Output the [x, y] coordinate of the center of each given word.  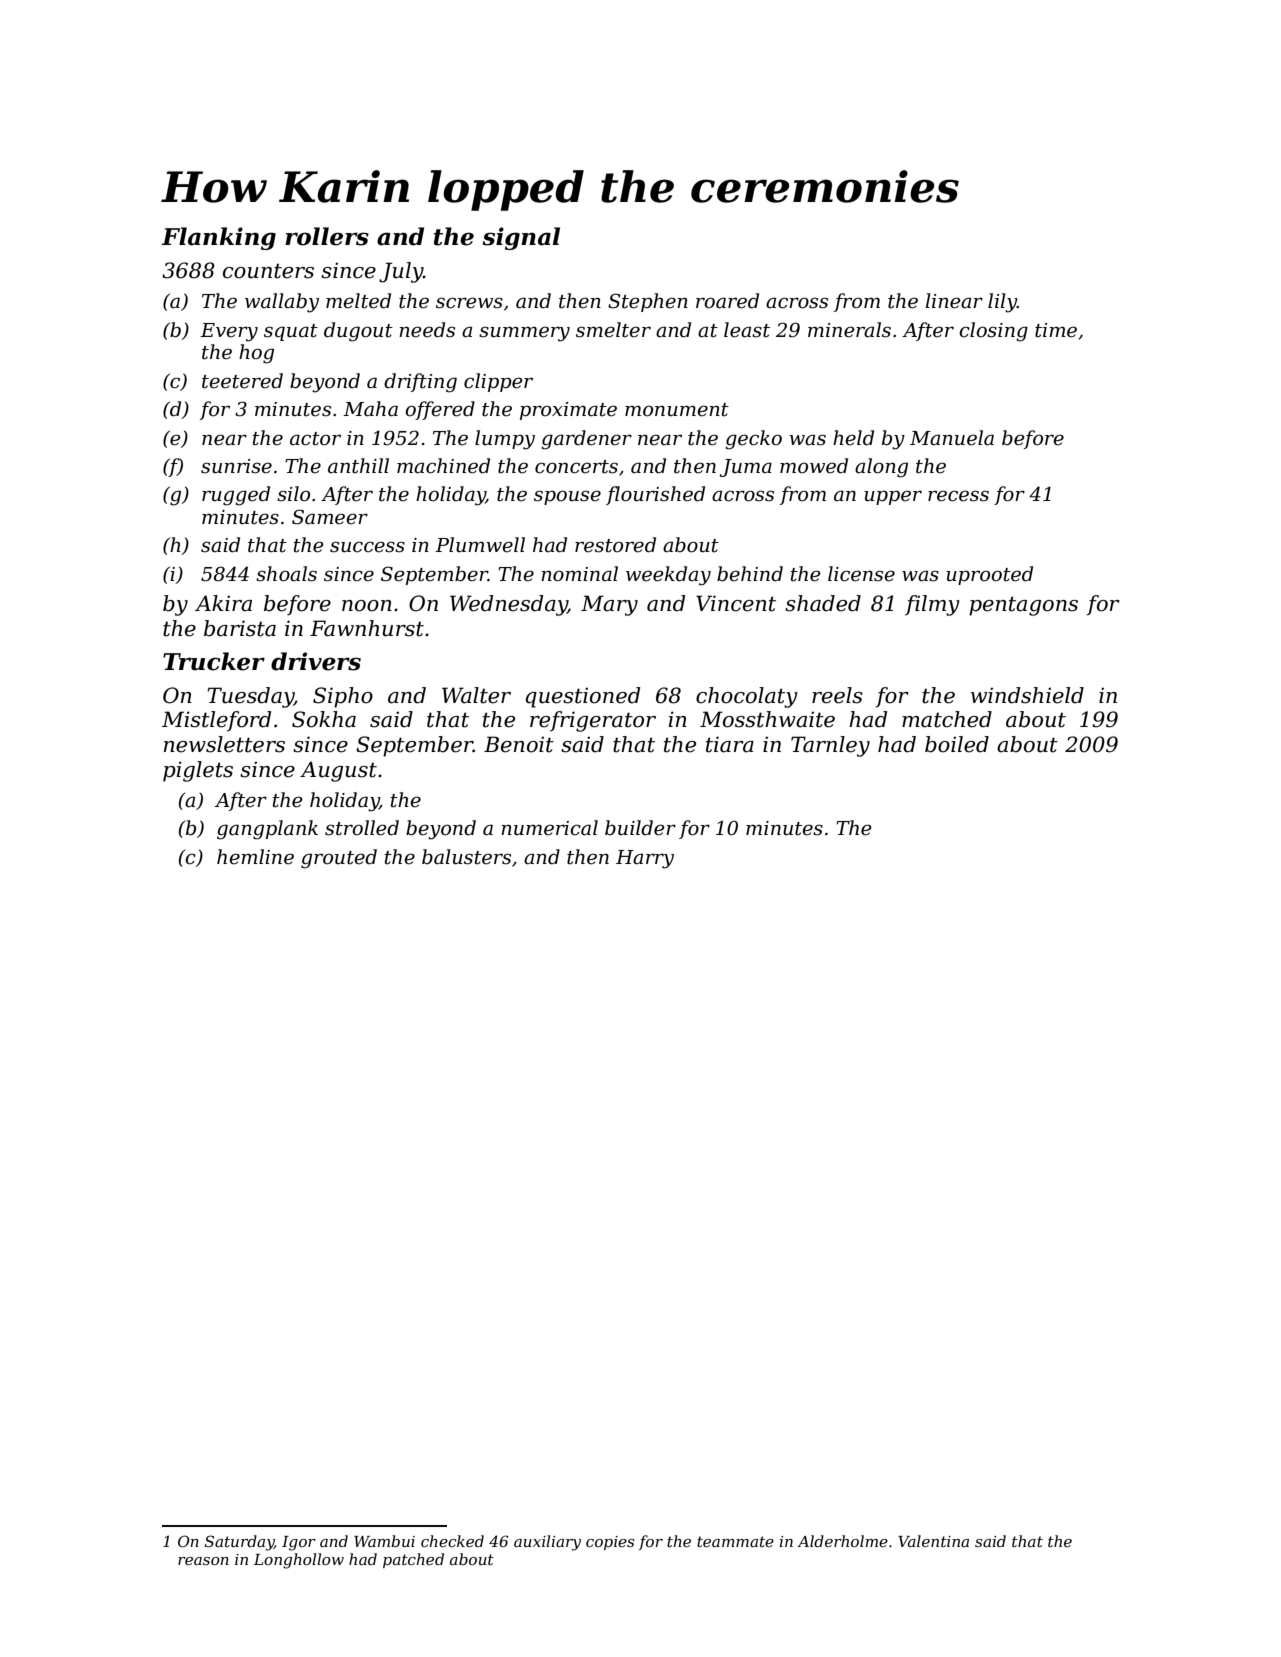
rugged [236, 496]
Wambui [384, 1541]
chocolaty [747, 697]
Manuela [952, 438]
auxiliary [547, 1543]
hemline [255, 857]
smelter [613, 330]
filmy [932, 605]
